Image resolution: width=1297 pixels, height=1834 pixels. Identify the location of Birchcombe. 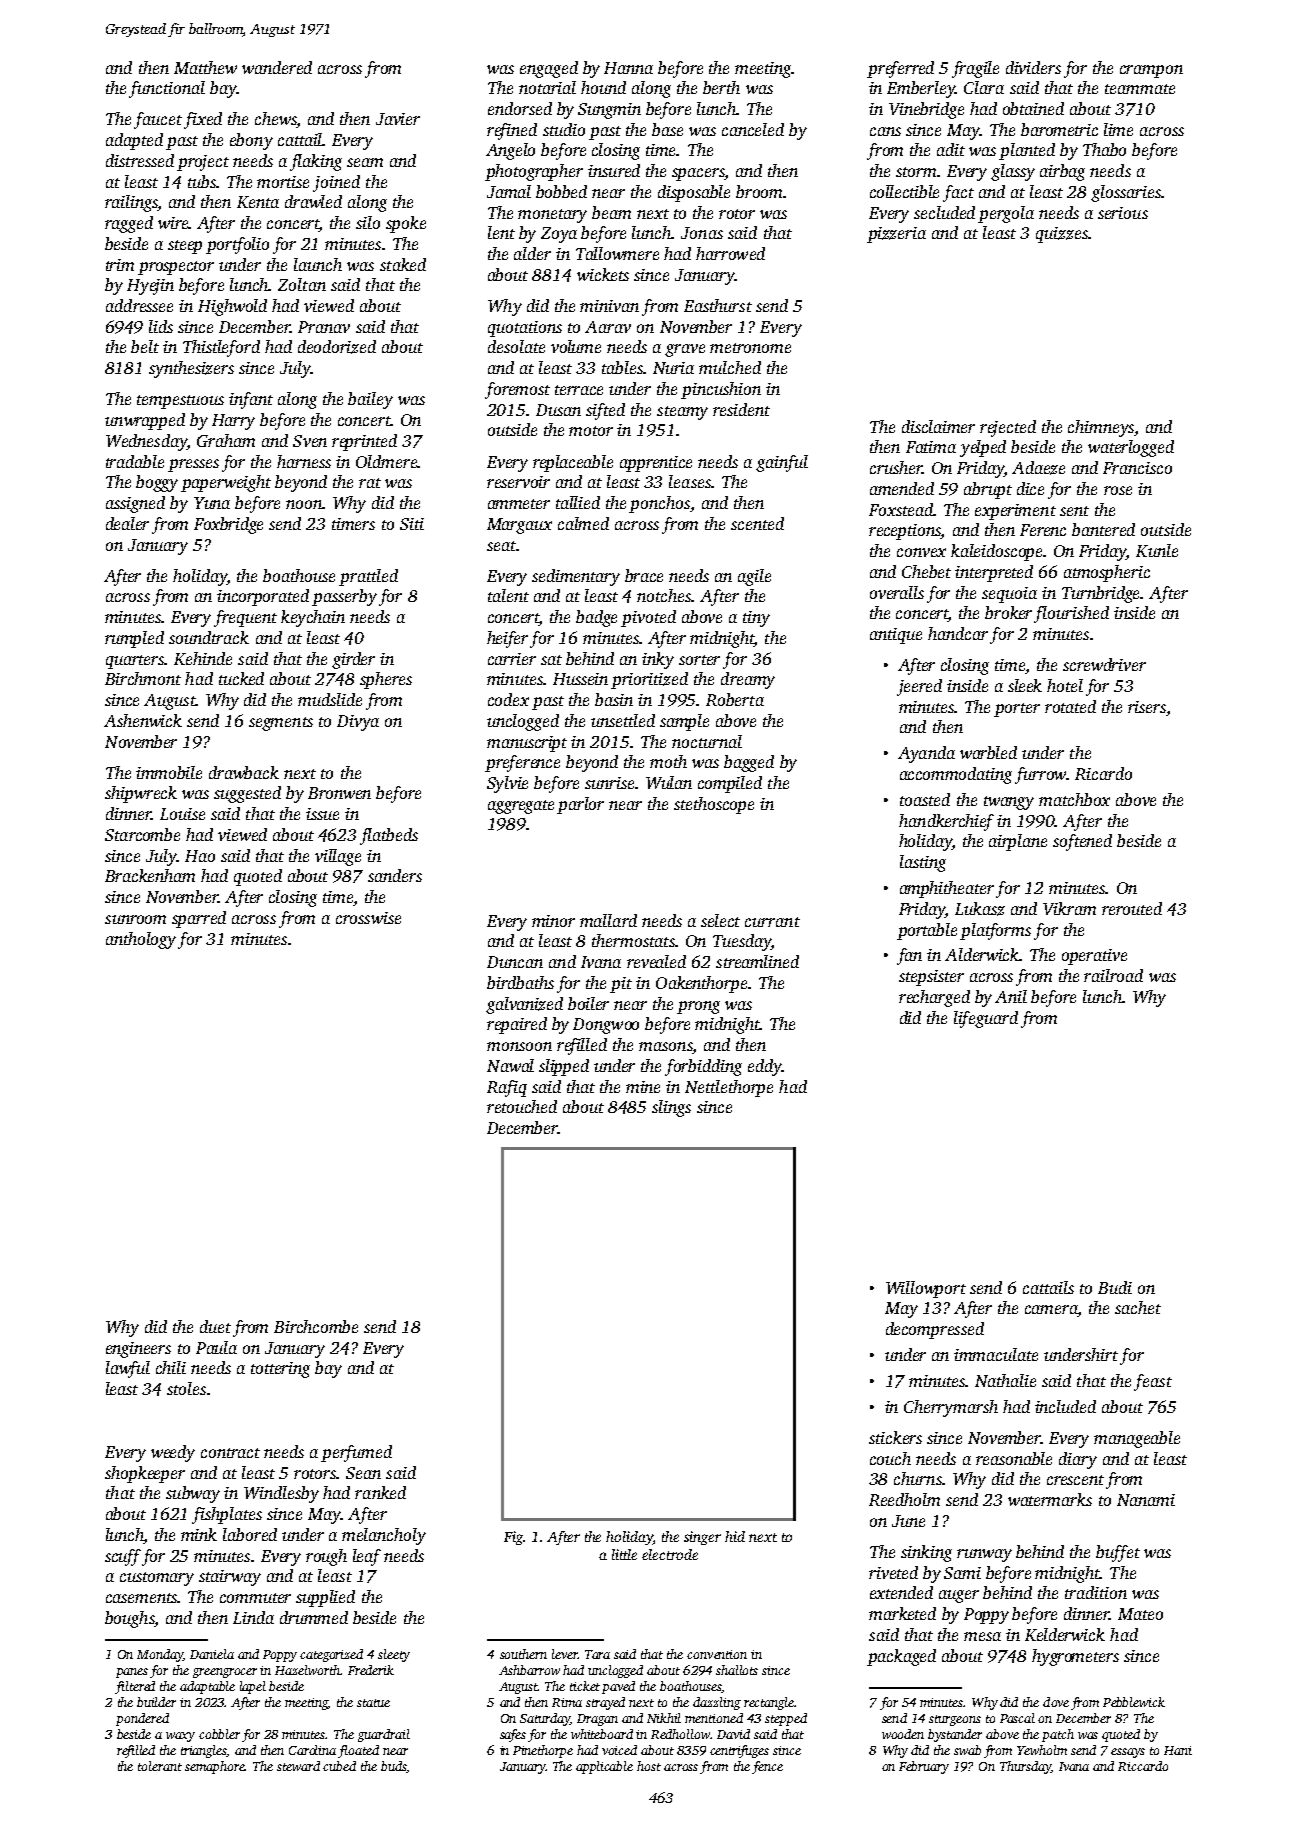
(316, 1326).
